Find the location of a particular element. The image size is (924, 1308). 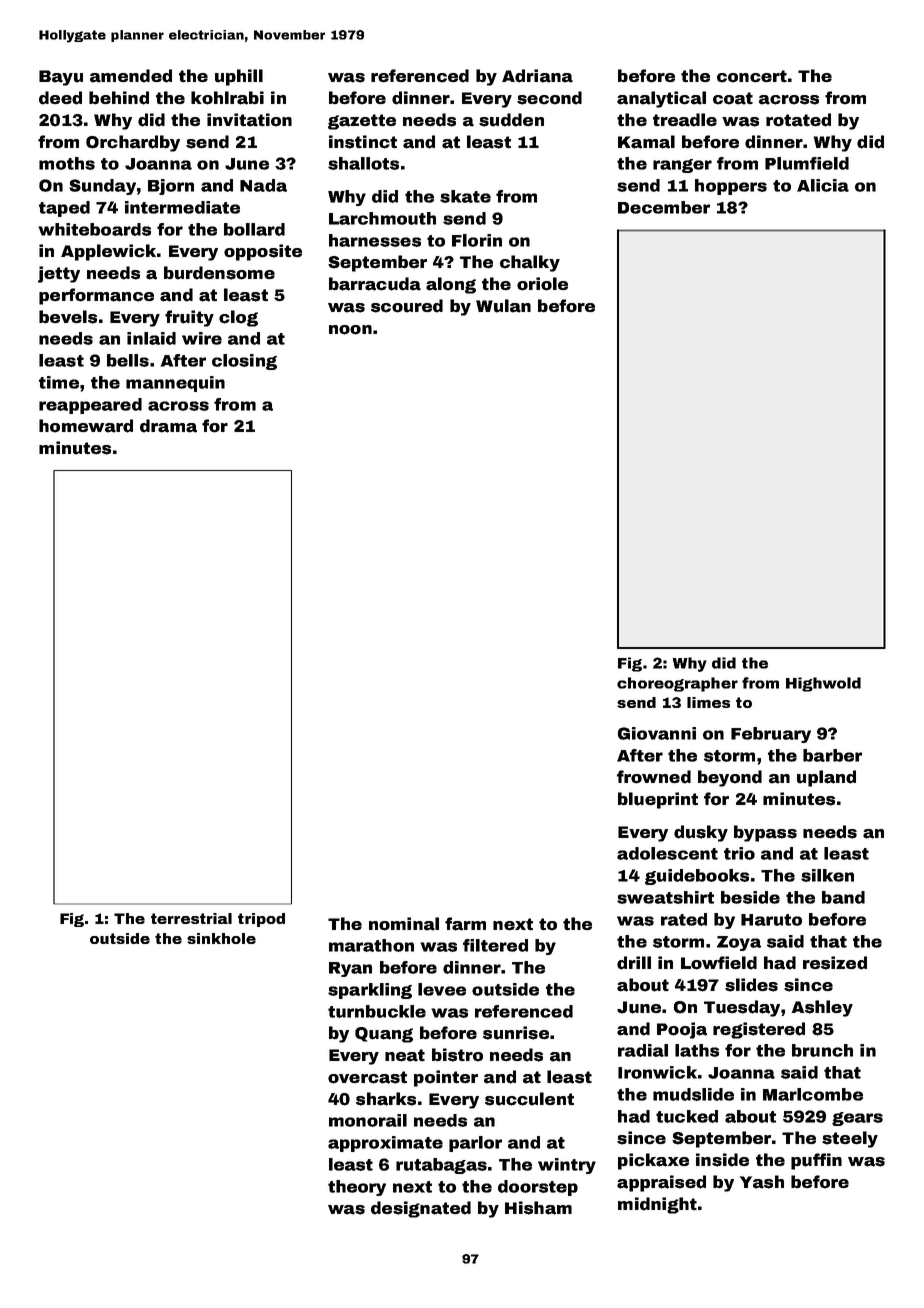

puffin is located at coordinates (816, 1161).
